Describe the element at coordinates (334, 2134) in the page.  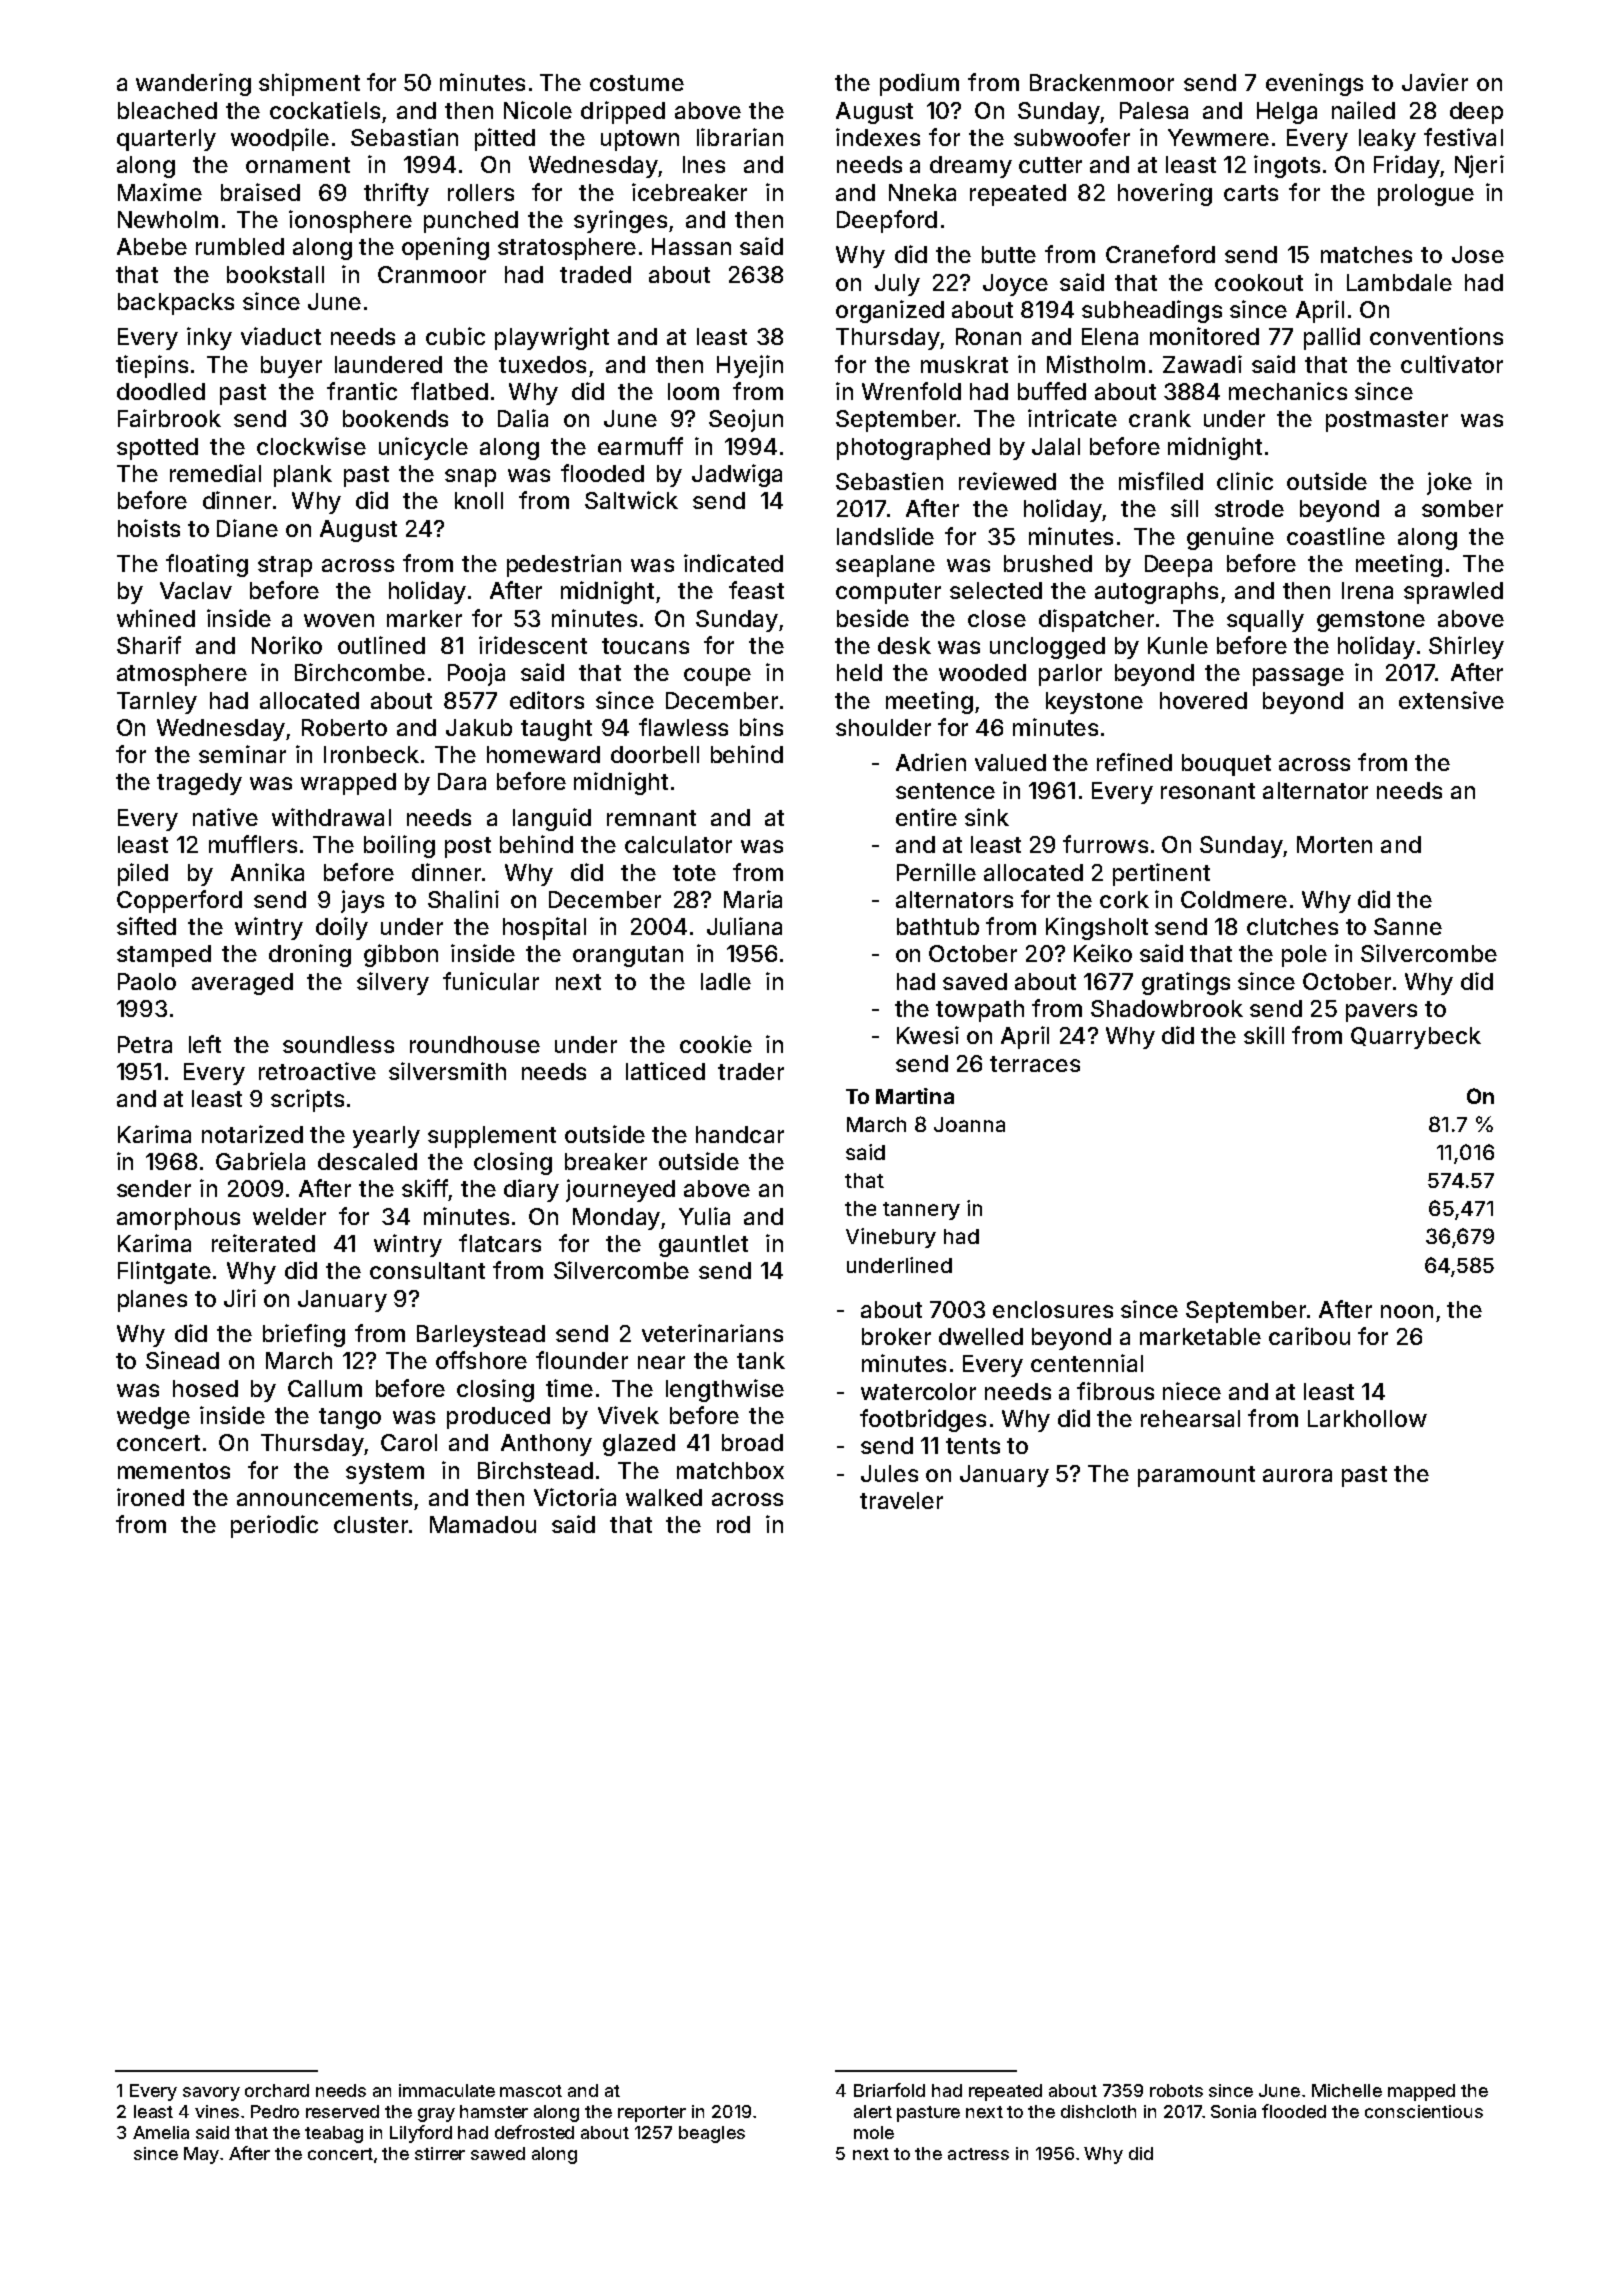
I see `teabag` at that location.
